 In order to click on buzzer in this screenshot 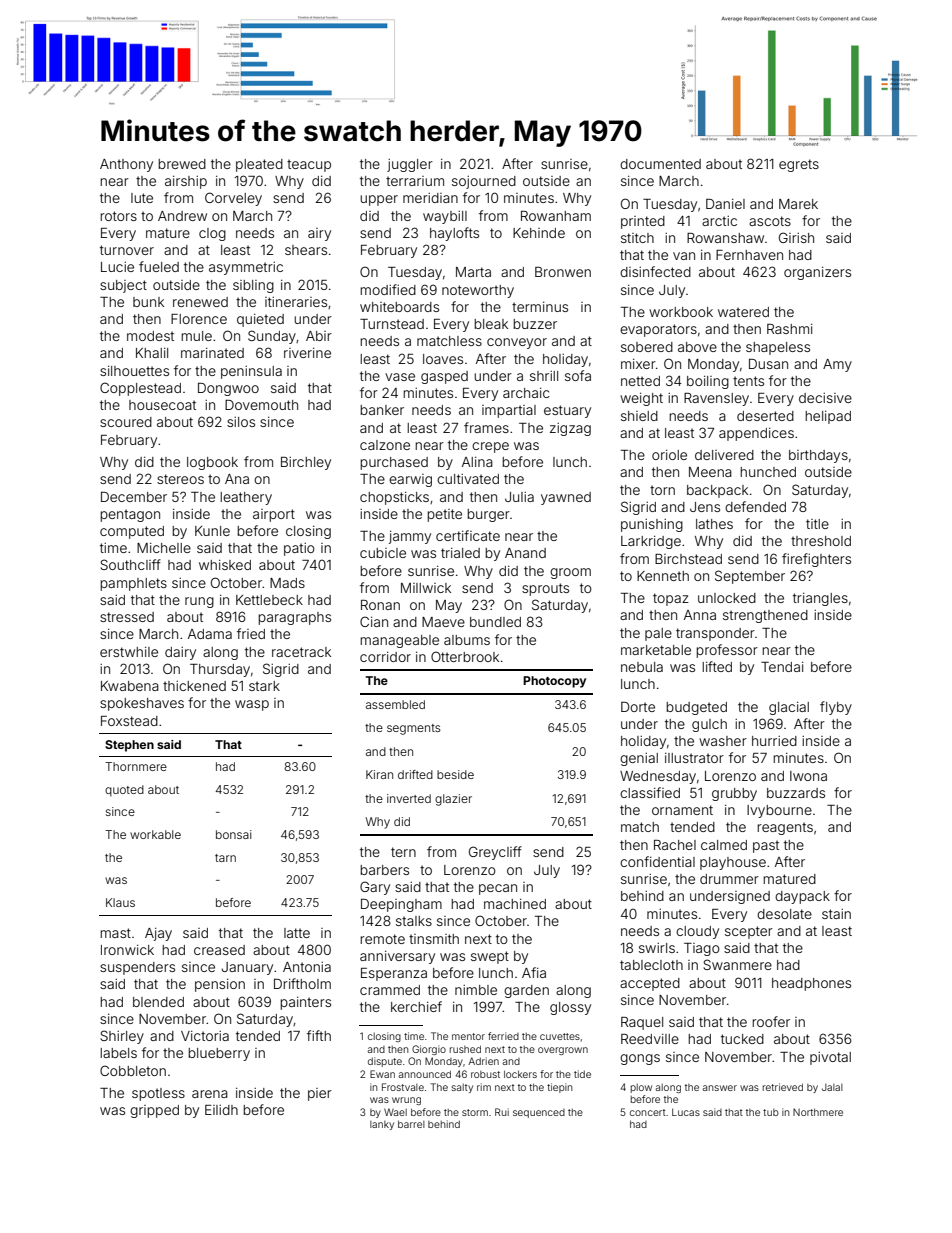, I will do `click(535, 324)`.
